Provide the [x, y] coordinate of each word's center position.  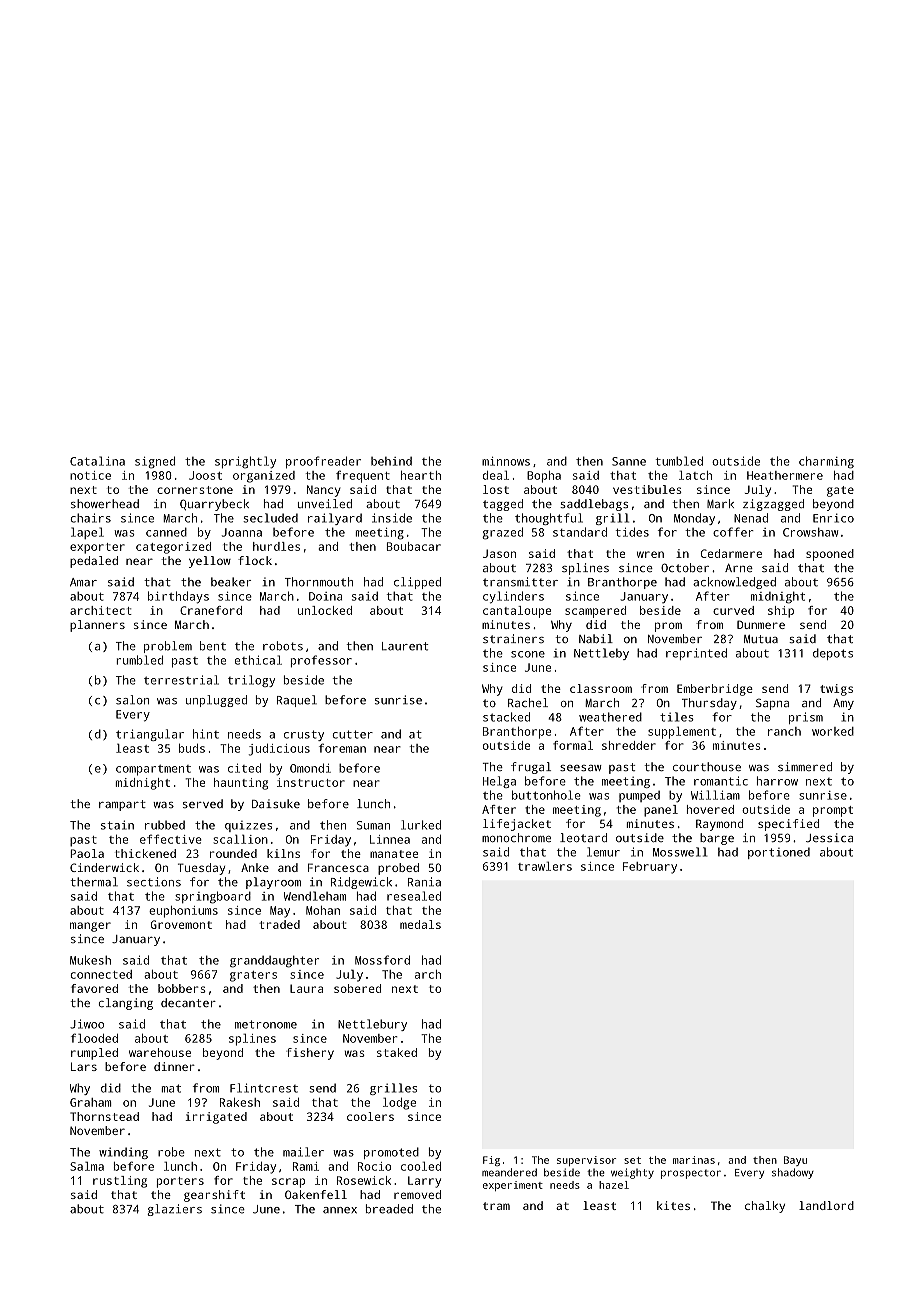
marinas [694, 1160]
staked [397, 1052]
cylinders [513, 597]
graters [253, 976]
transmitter [520, 582]
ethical [258, 660]
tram [496, 1206]
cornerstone [195, 490]
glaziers [174, 1210]
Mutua [761, 639]
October [685, 567]
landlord [826, 1205]
